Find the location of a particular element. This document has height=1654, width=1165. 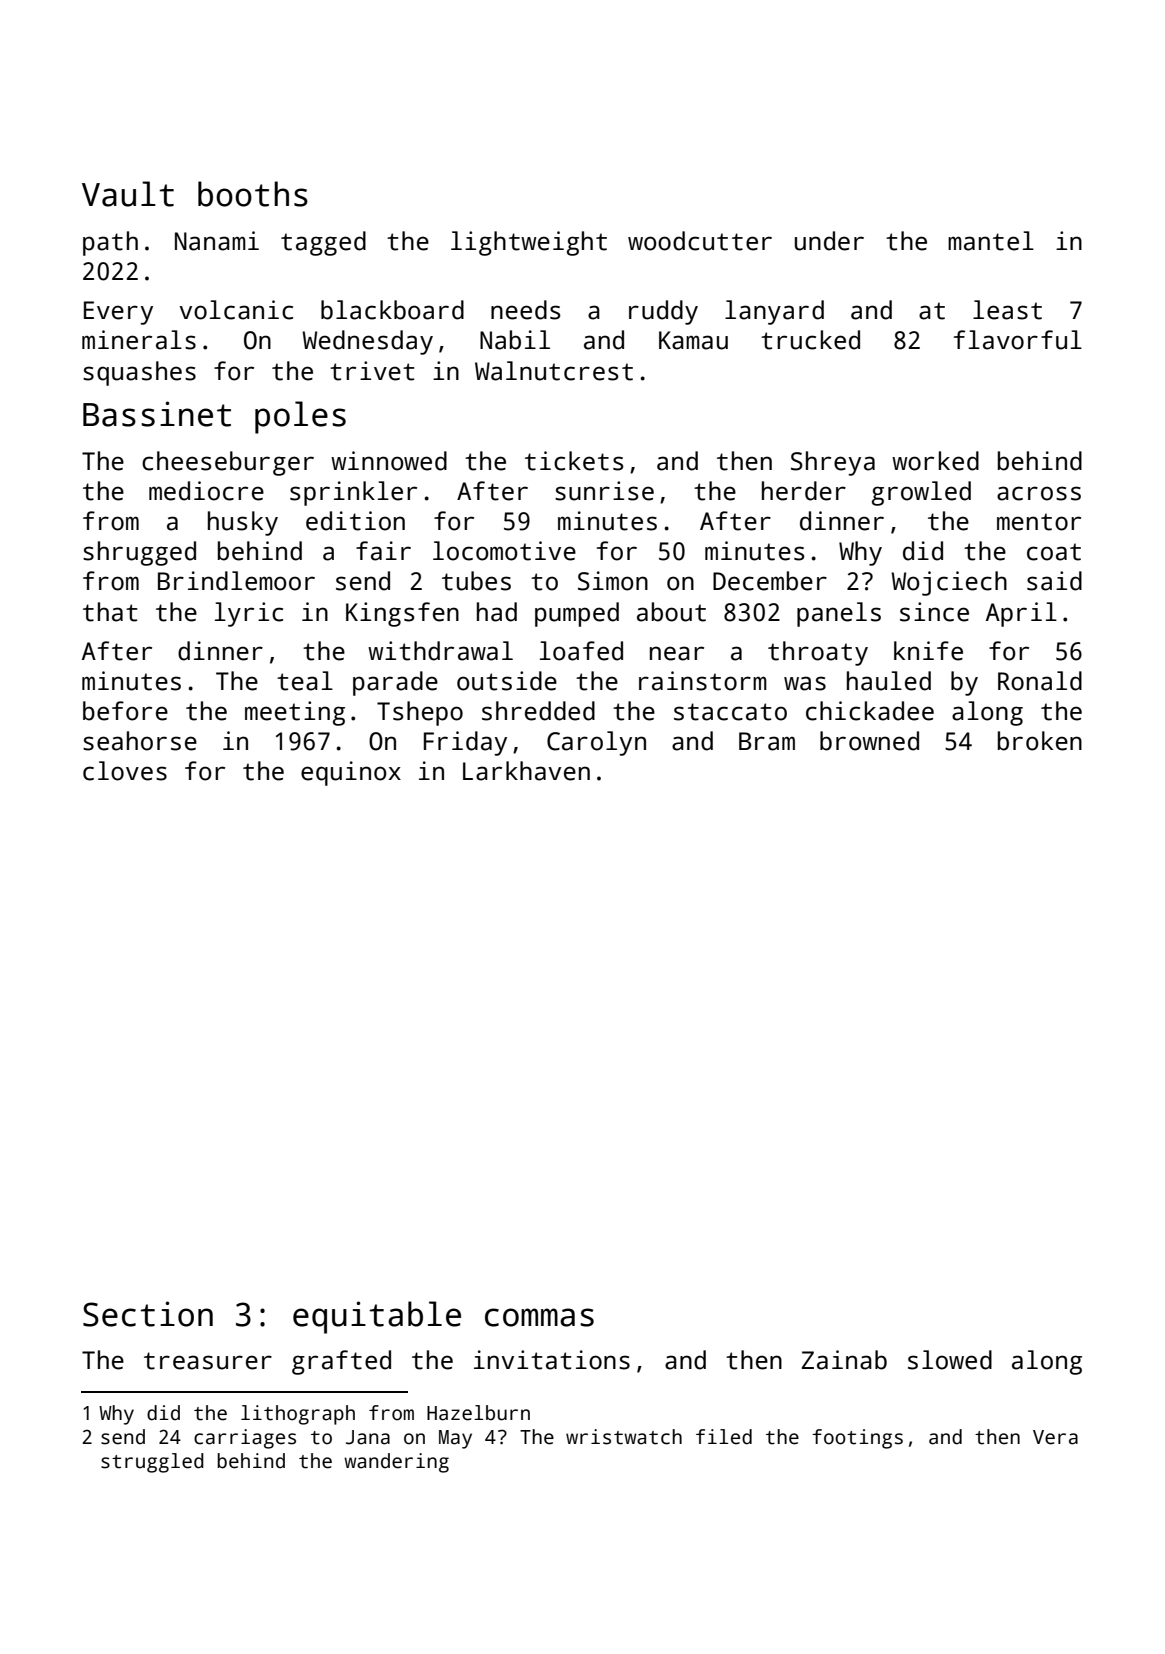

treasurer is located at coordinates (208, 1361).
